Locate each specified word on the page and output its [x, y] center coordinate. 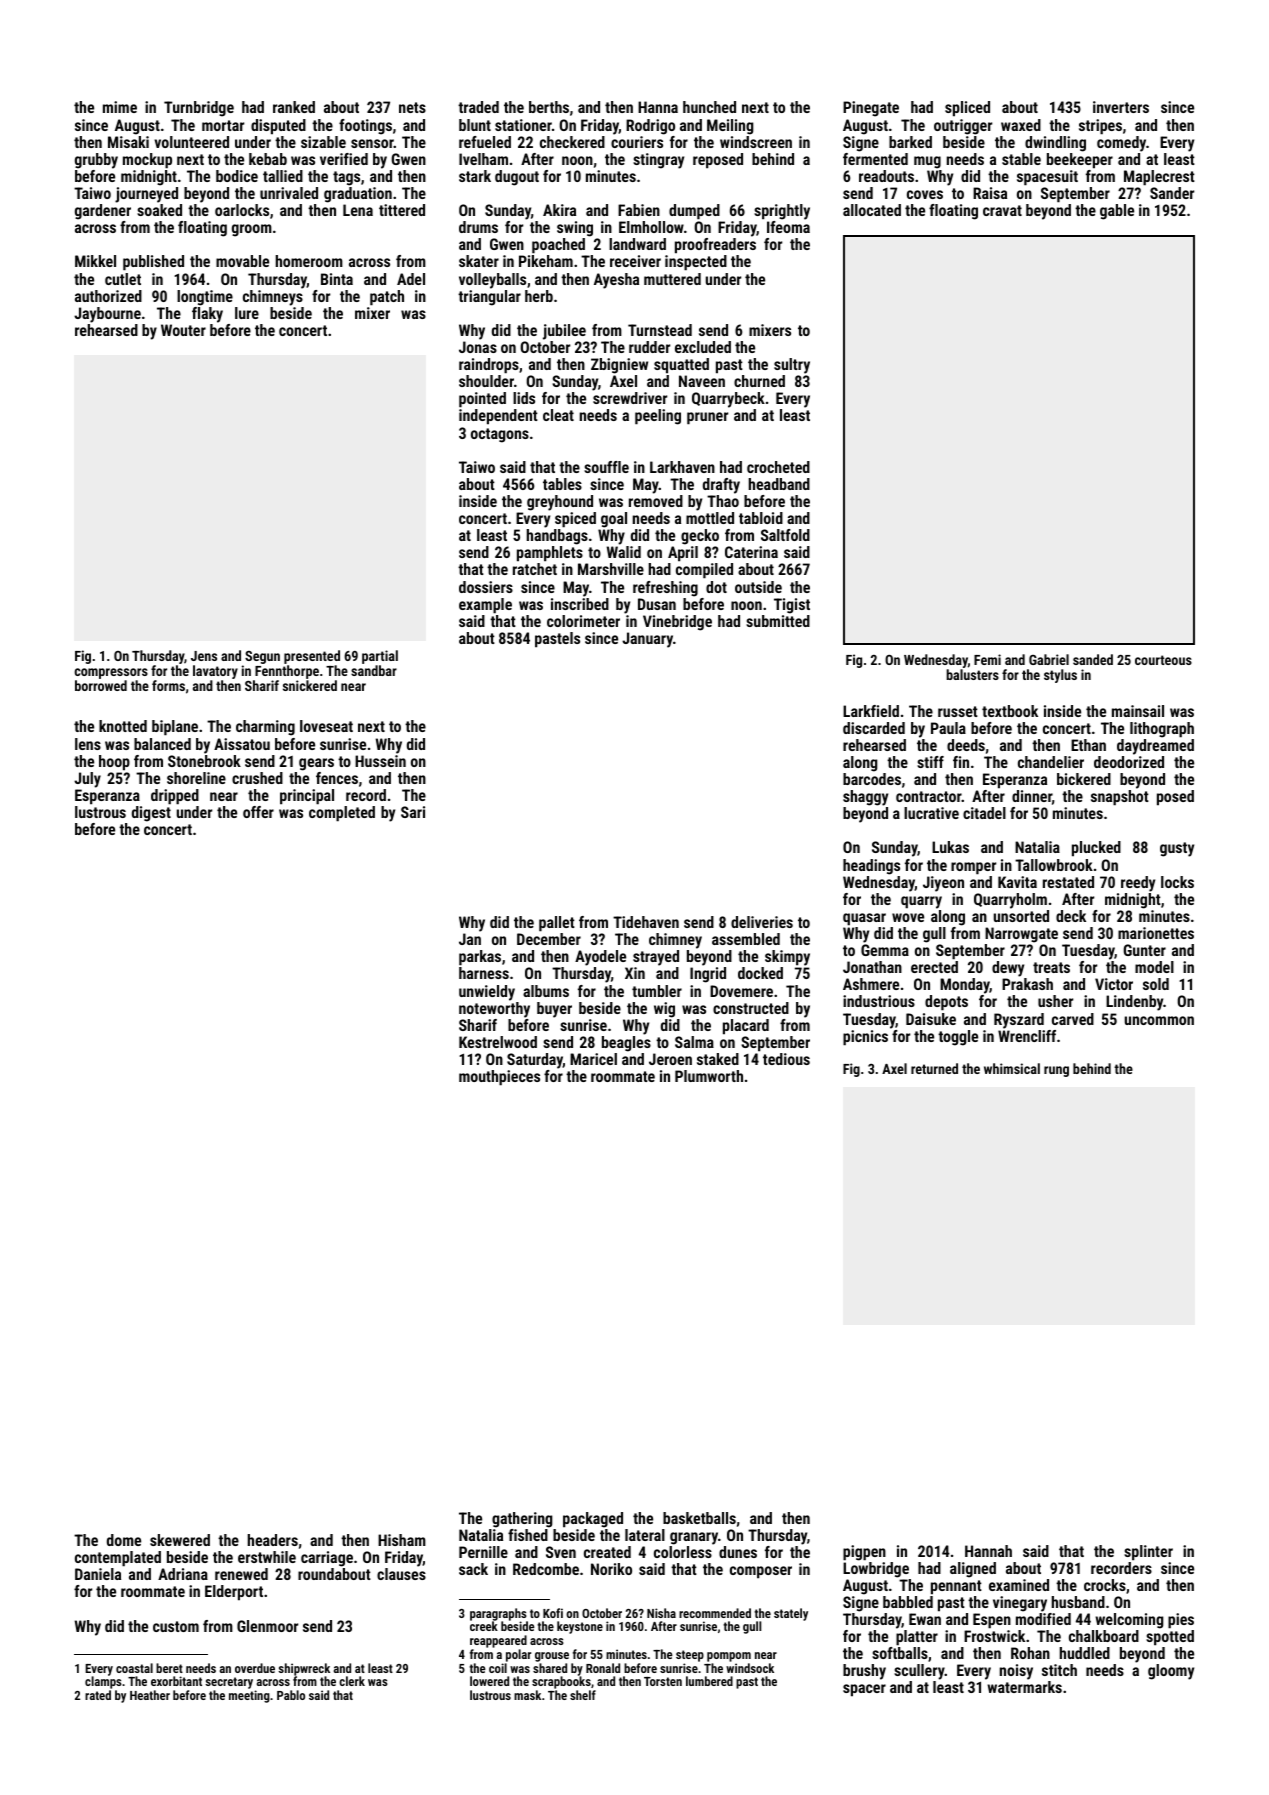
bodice [237, 176]
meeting [249, 1696]
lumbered [709, 1681]
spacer [864, 1690]
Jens [204, 656]
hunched [709, 107]
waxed [1021, 125]
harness [484, 973]
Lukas [950, 847]
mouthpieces [499, 1078]
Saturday [535, 1061]
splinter [1148, 1553]
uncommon [1159, 1020]
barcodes [872, 779]
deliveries [762, 922]
